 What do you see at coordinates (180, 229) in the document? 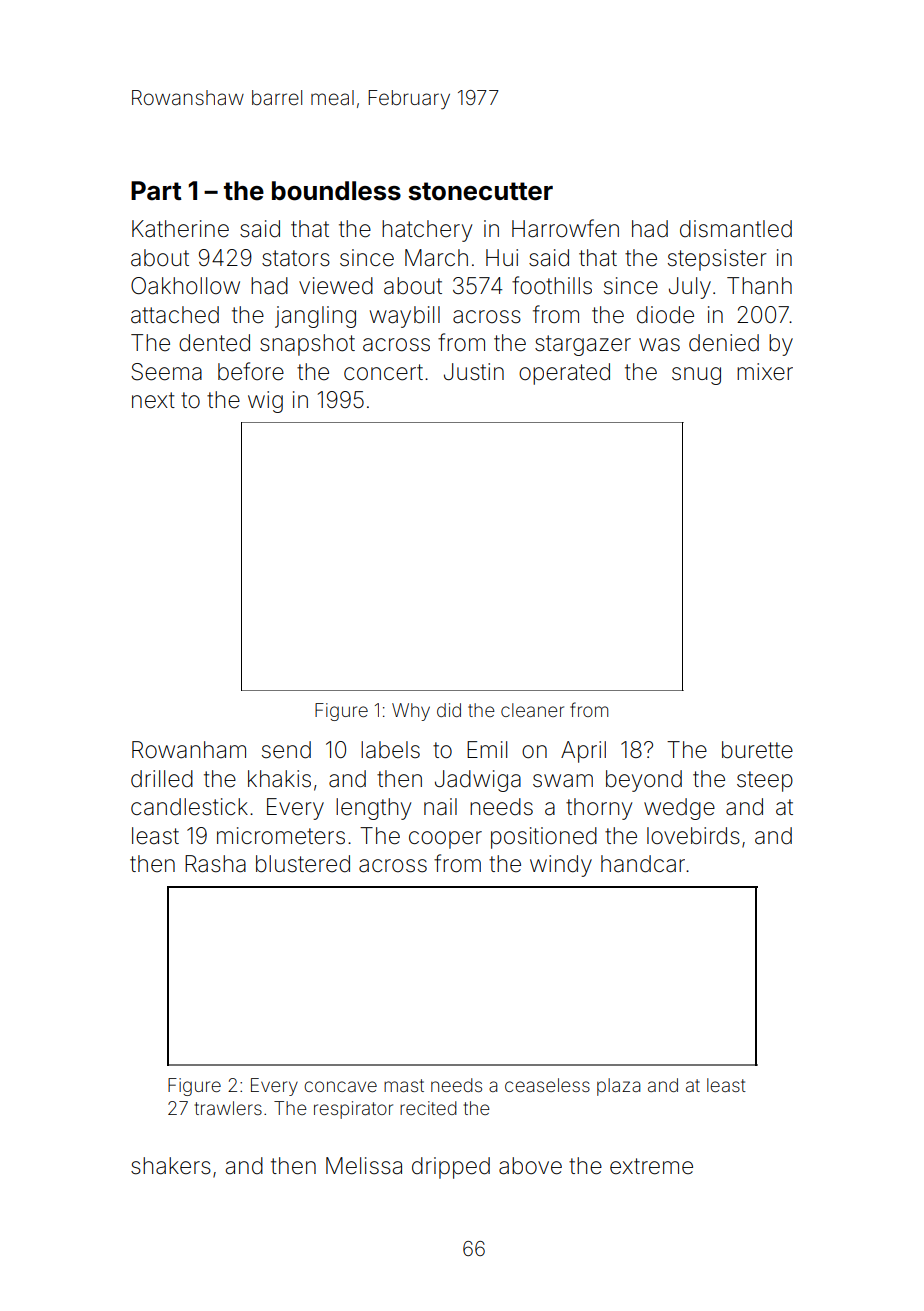
I see `Katherine` at bounding box center [180, 229].
